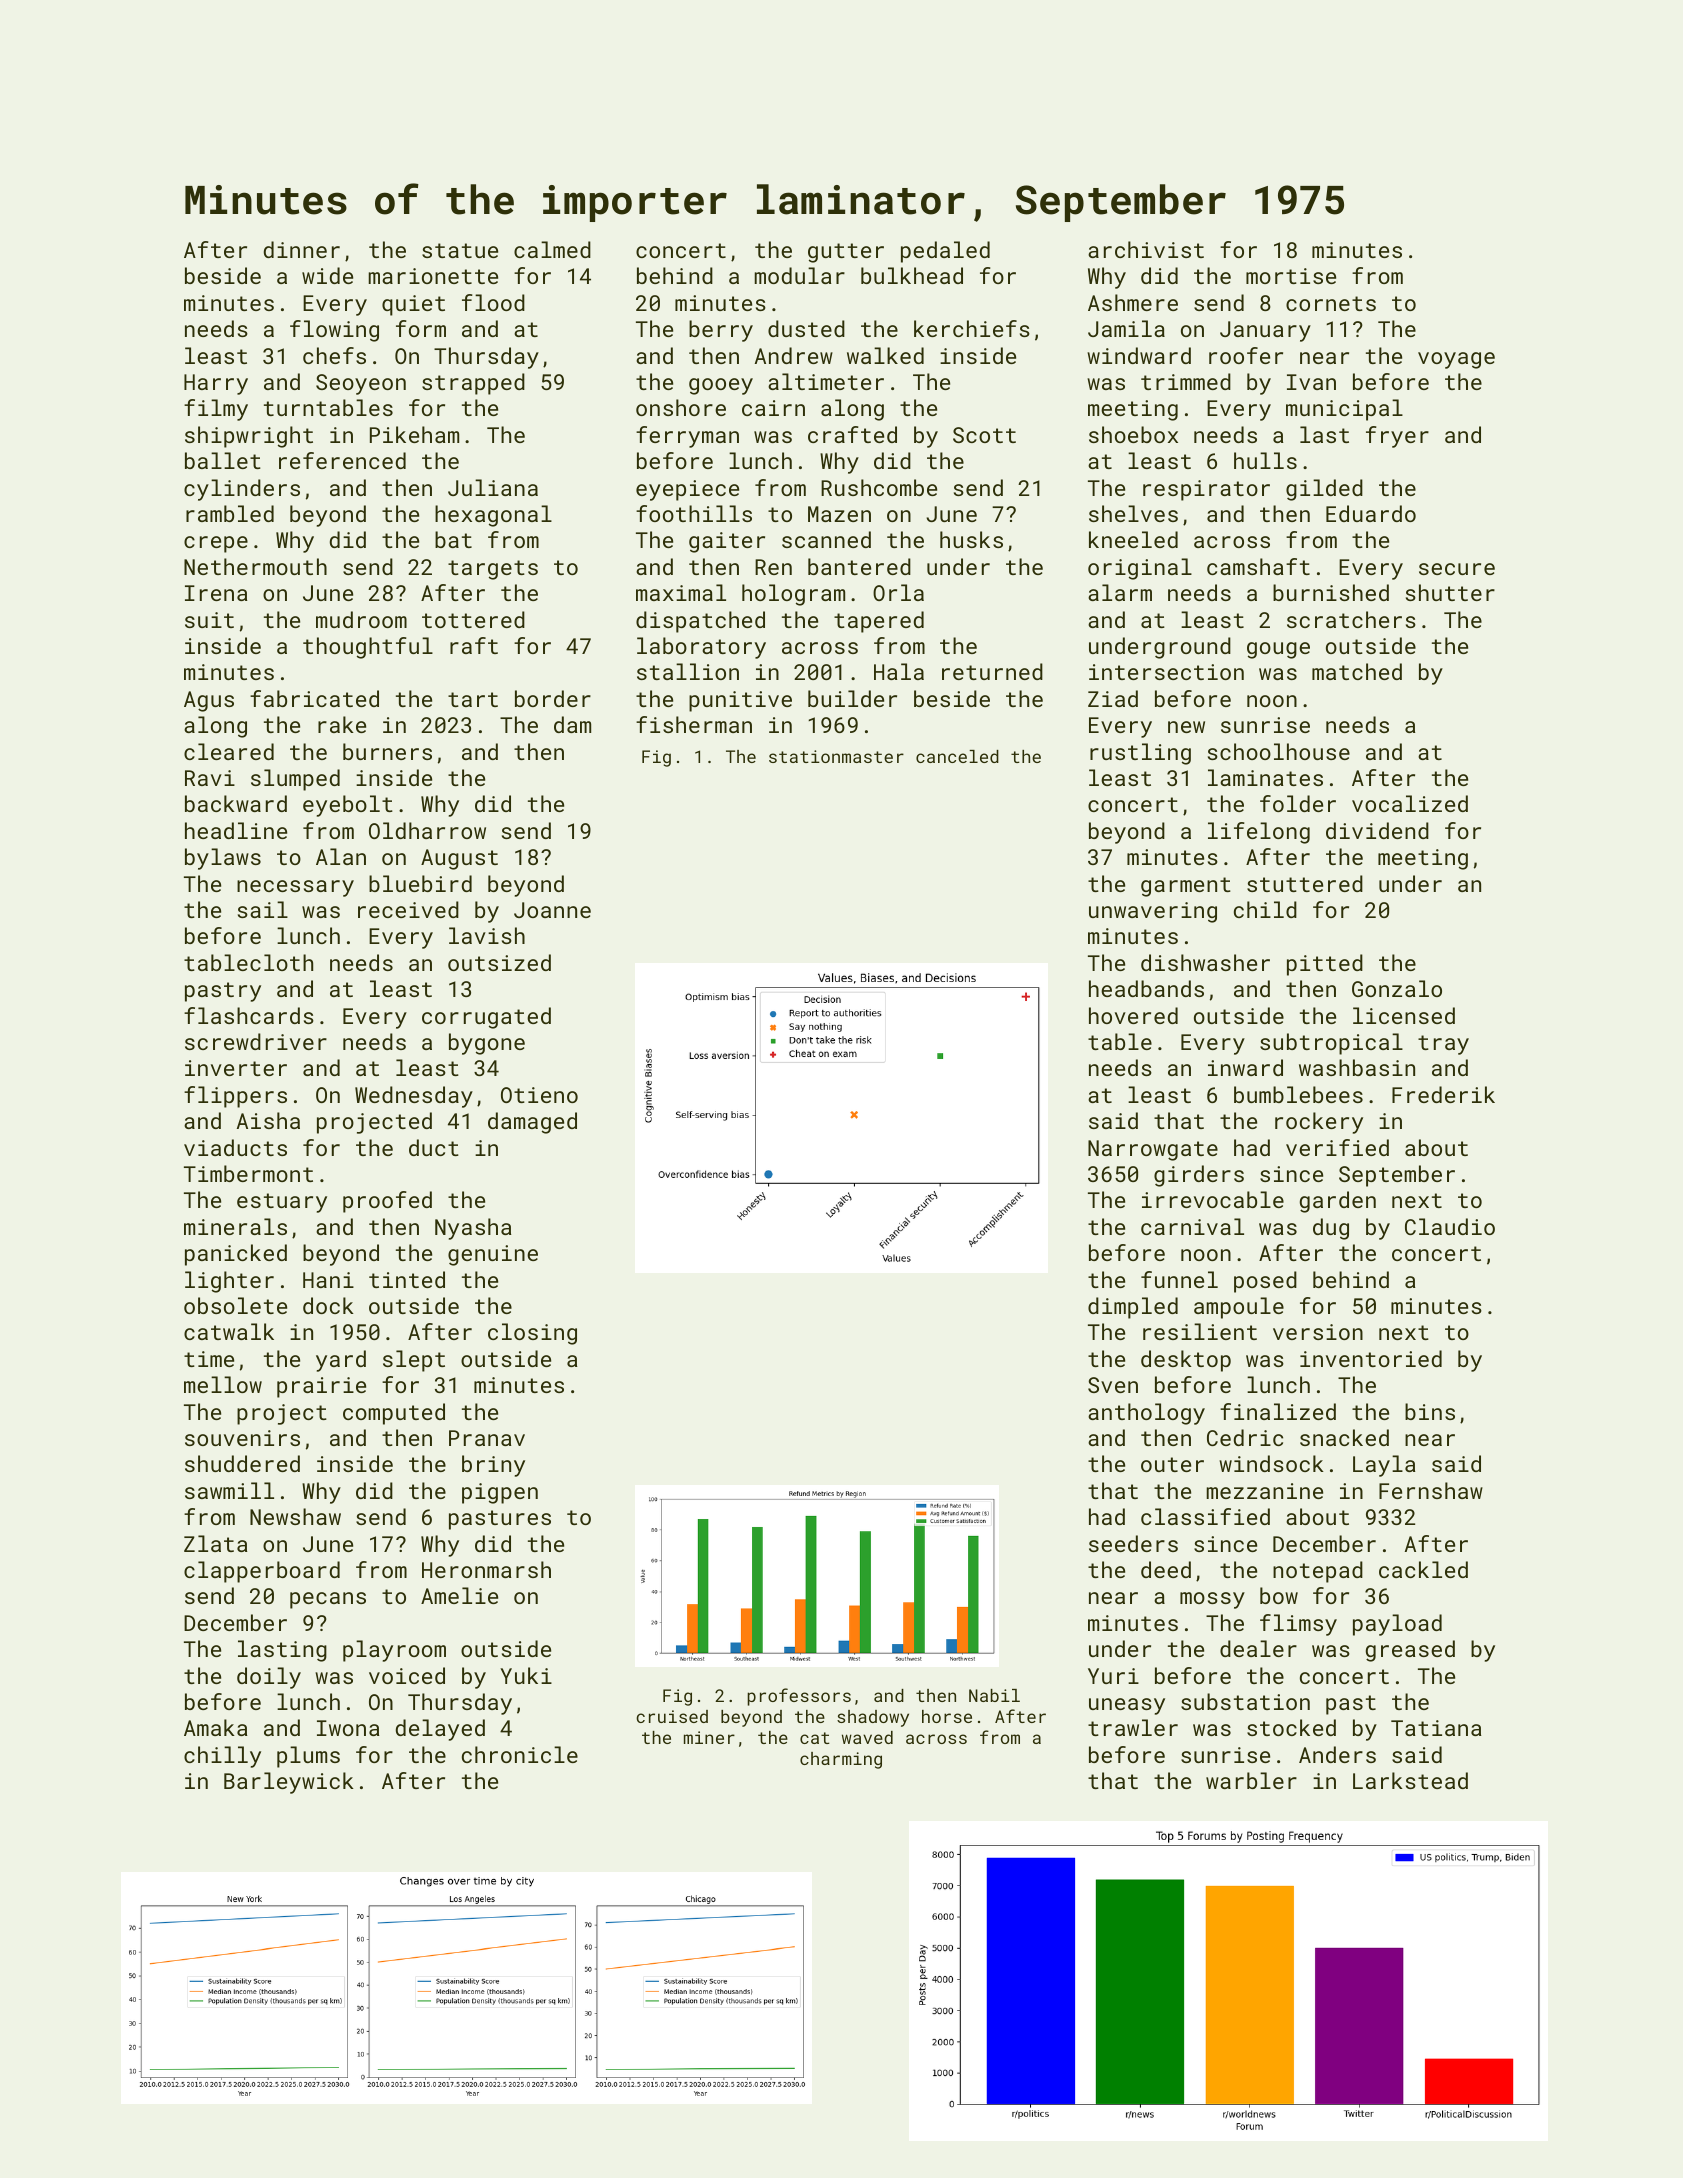  Describe the element at coordinates (394, 1414) in the page. I see `computed` at that location.
